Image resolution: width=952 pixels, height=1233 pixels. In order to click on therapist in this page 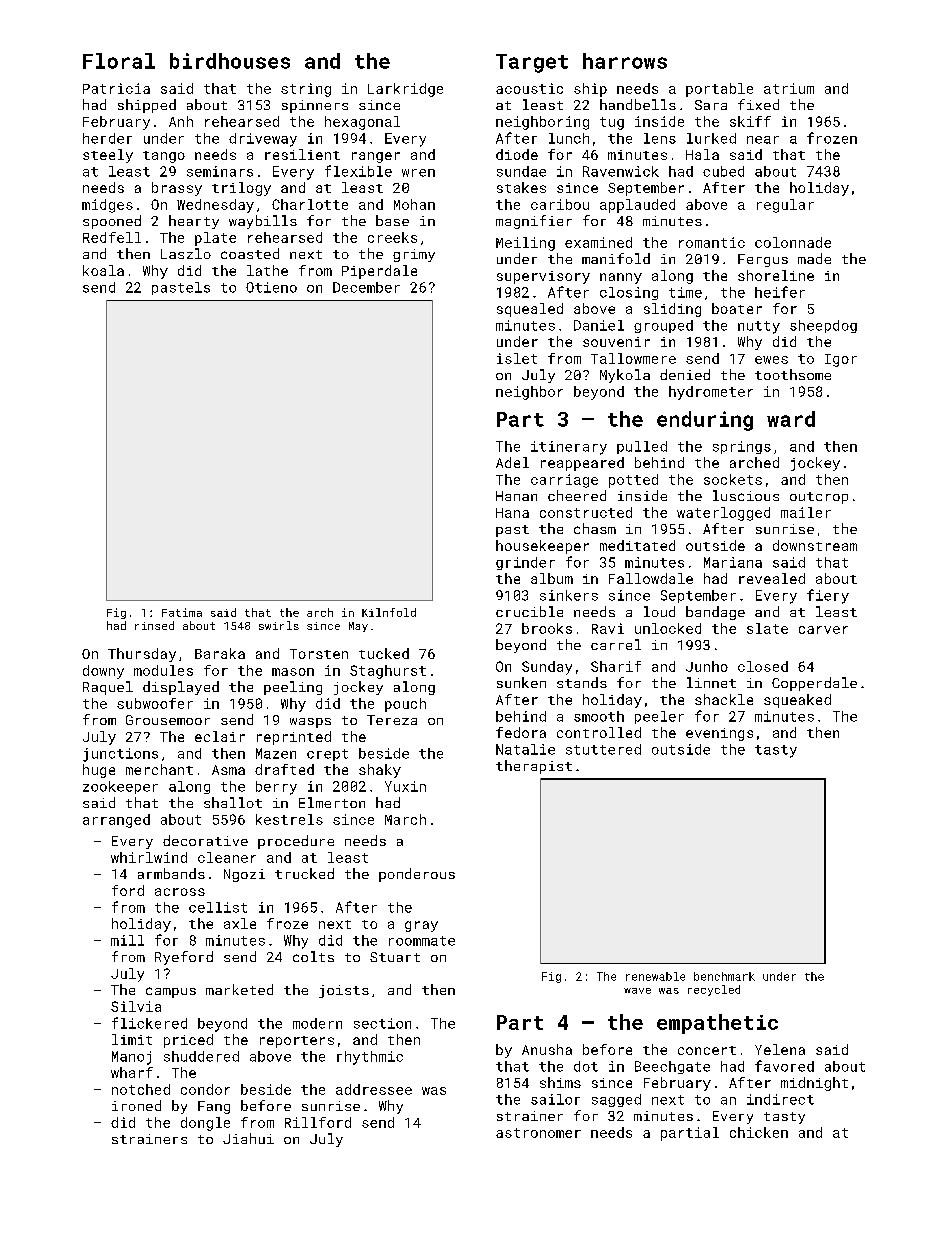, I will do `click(534, 767)`.
